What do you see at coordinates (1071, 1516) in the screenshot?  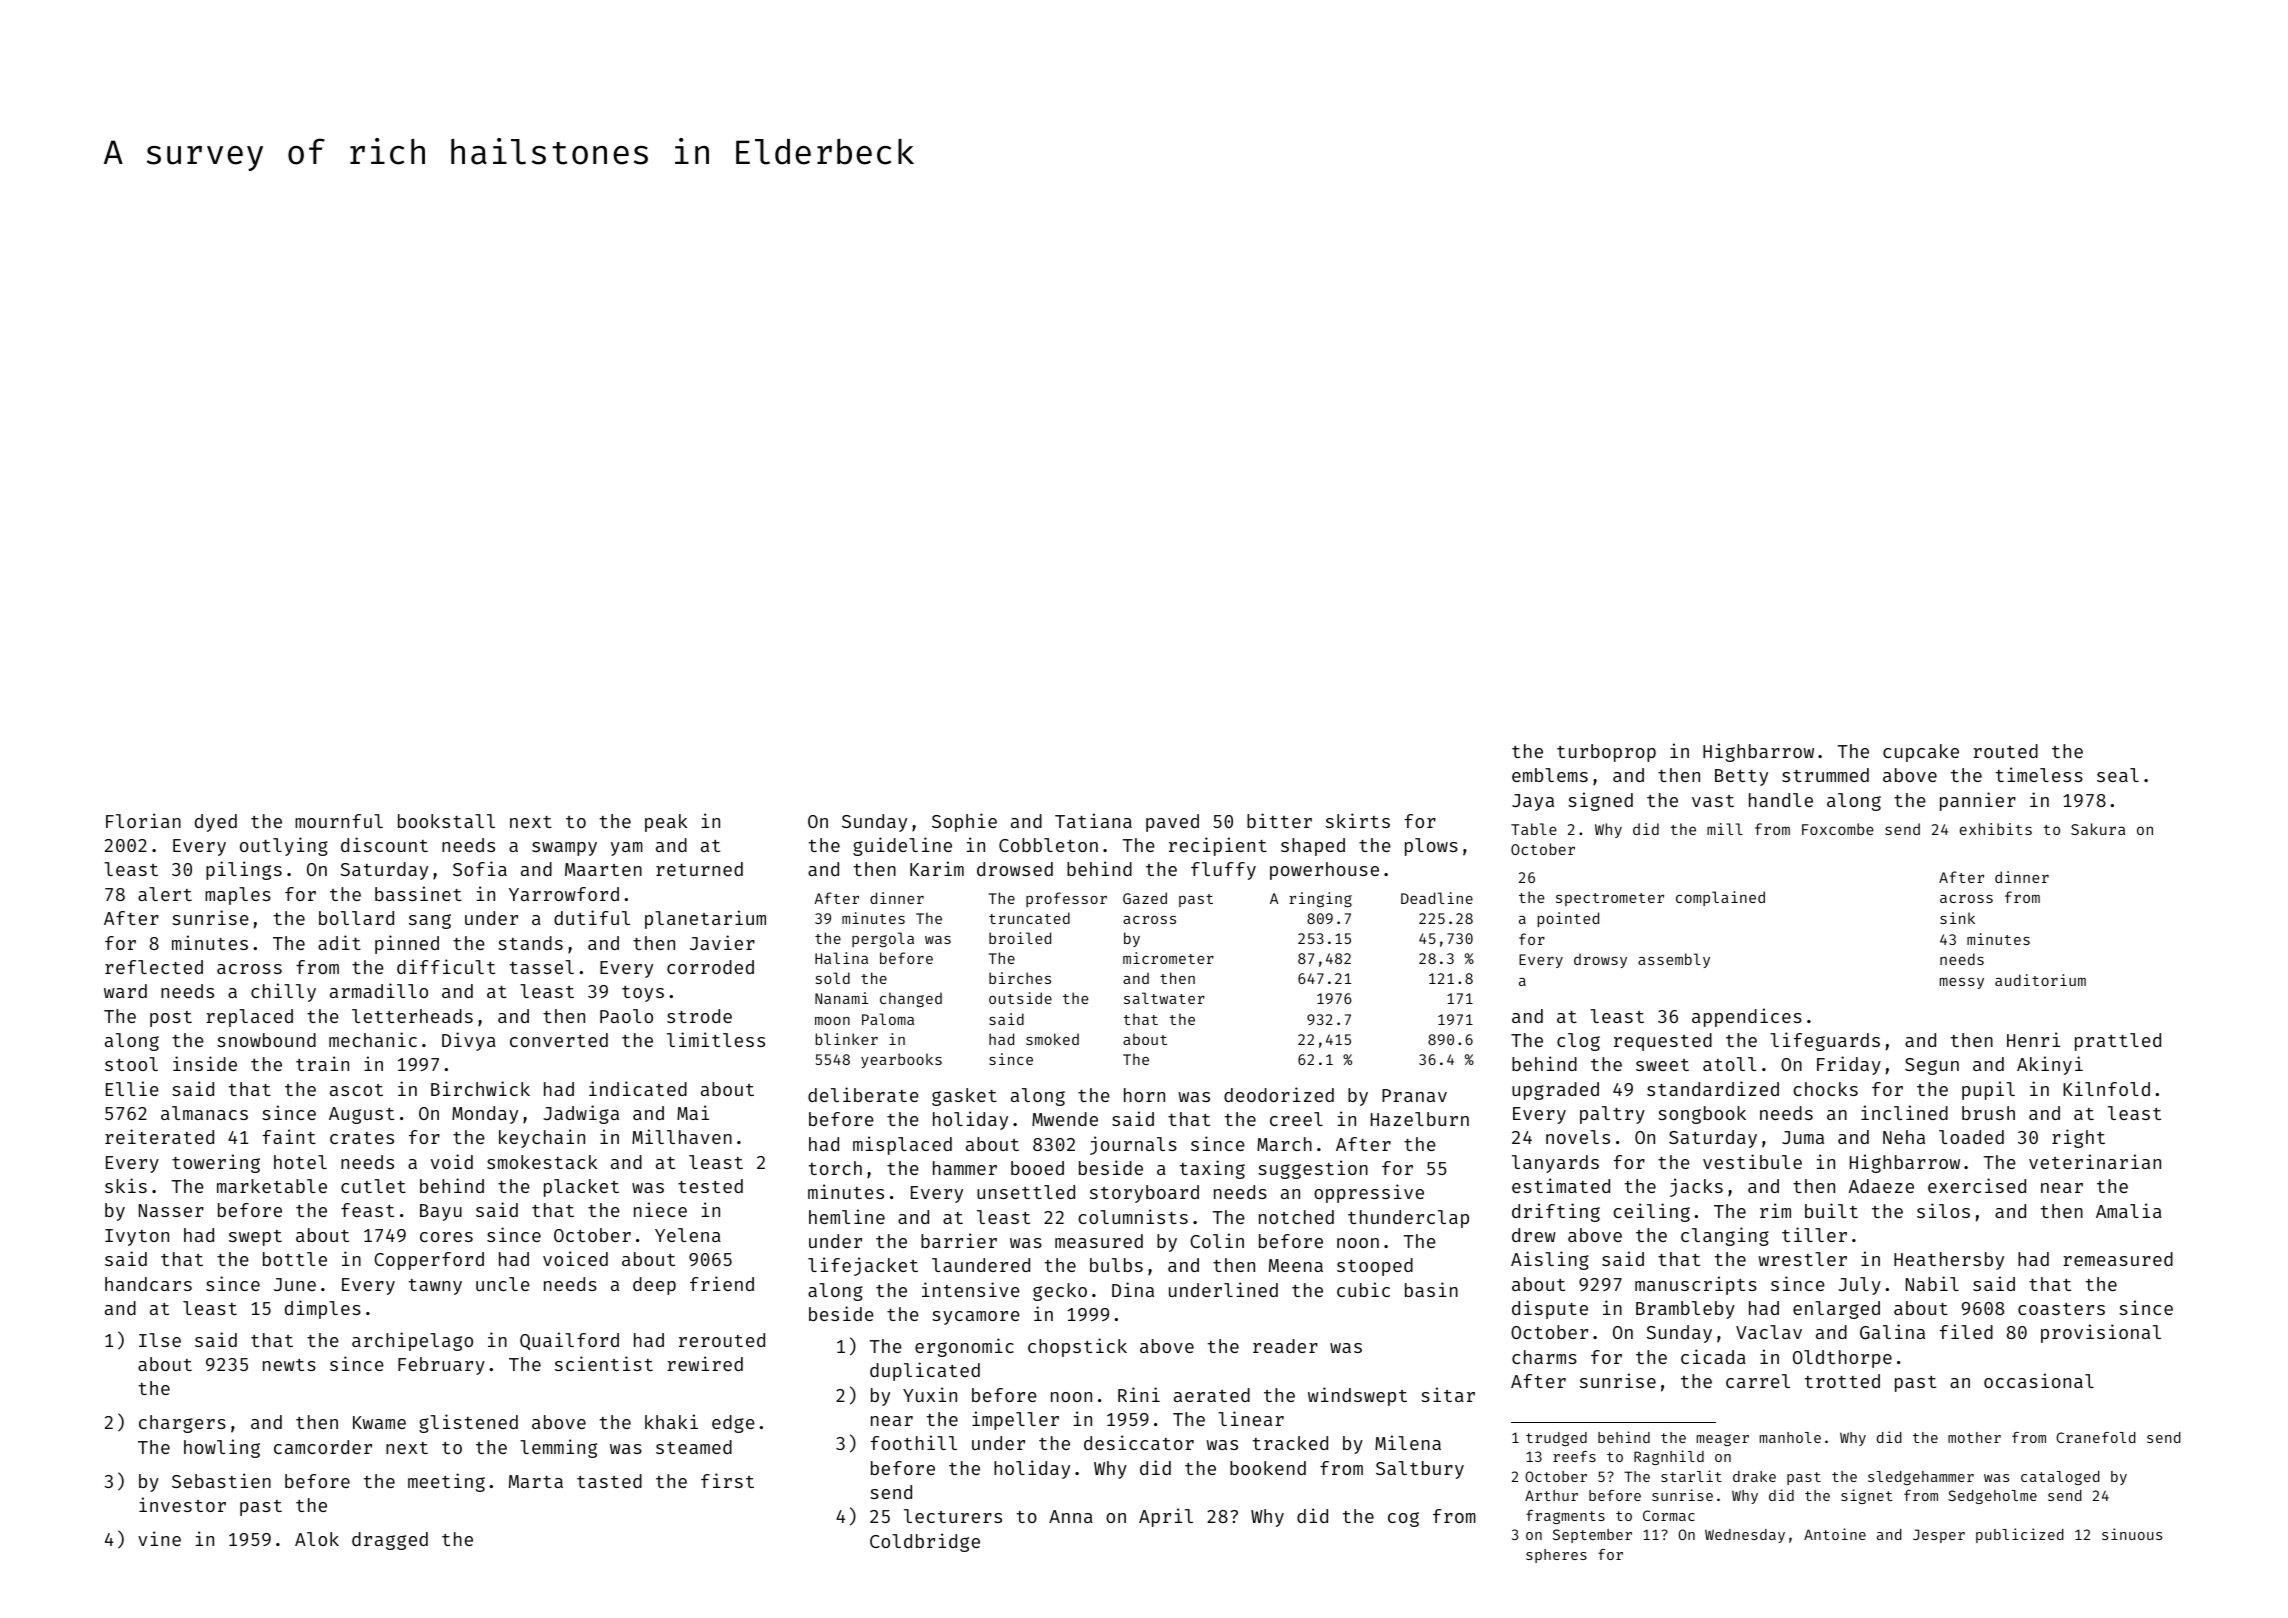 I see `Anna` at bounding box center [1071, 1516].
